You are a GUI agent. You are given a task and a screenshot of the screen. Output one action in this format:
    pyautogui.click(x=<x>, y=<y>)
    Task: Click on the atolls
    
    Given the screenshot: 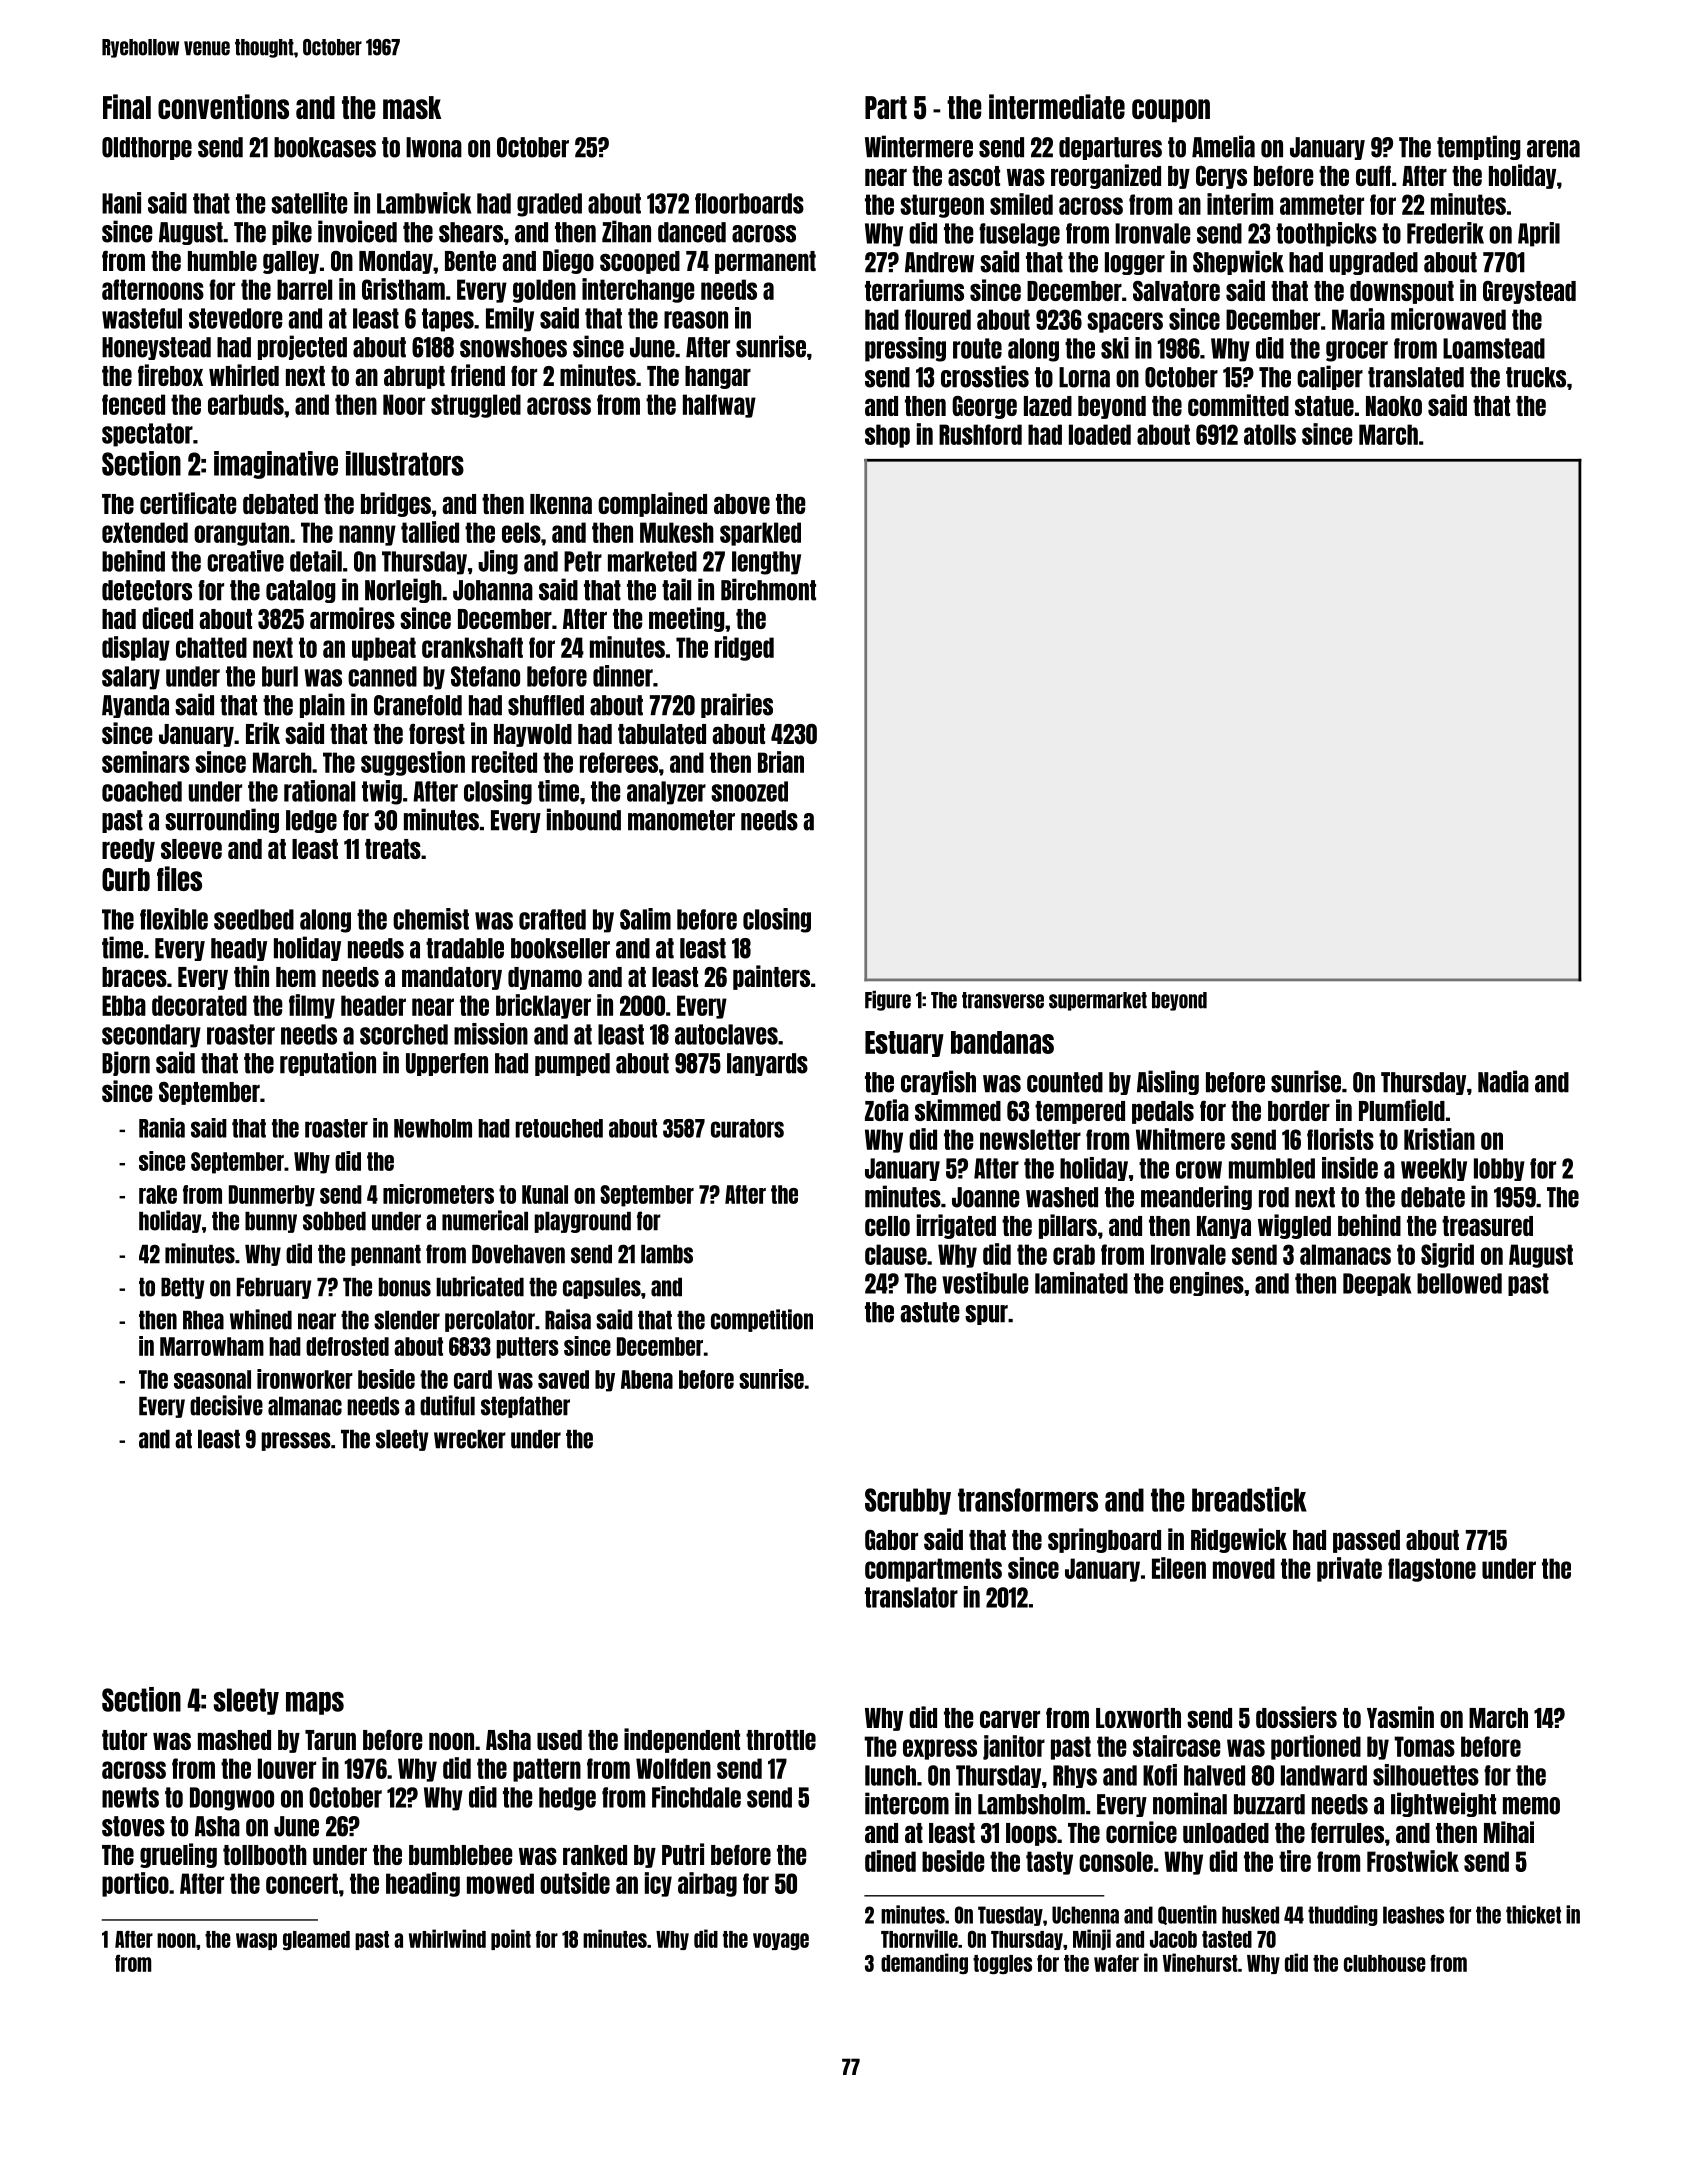 What is the action you would take?
    pyautogui.click(x=1270, y=434)
